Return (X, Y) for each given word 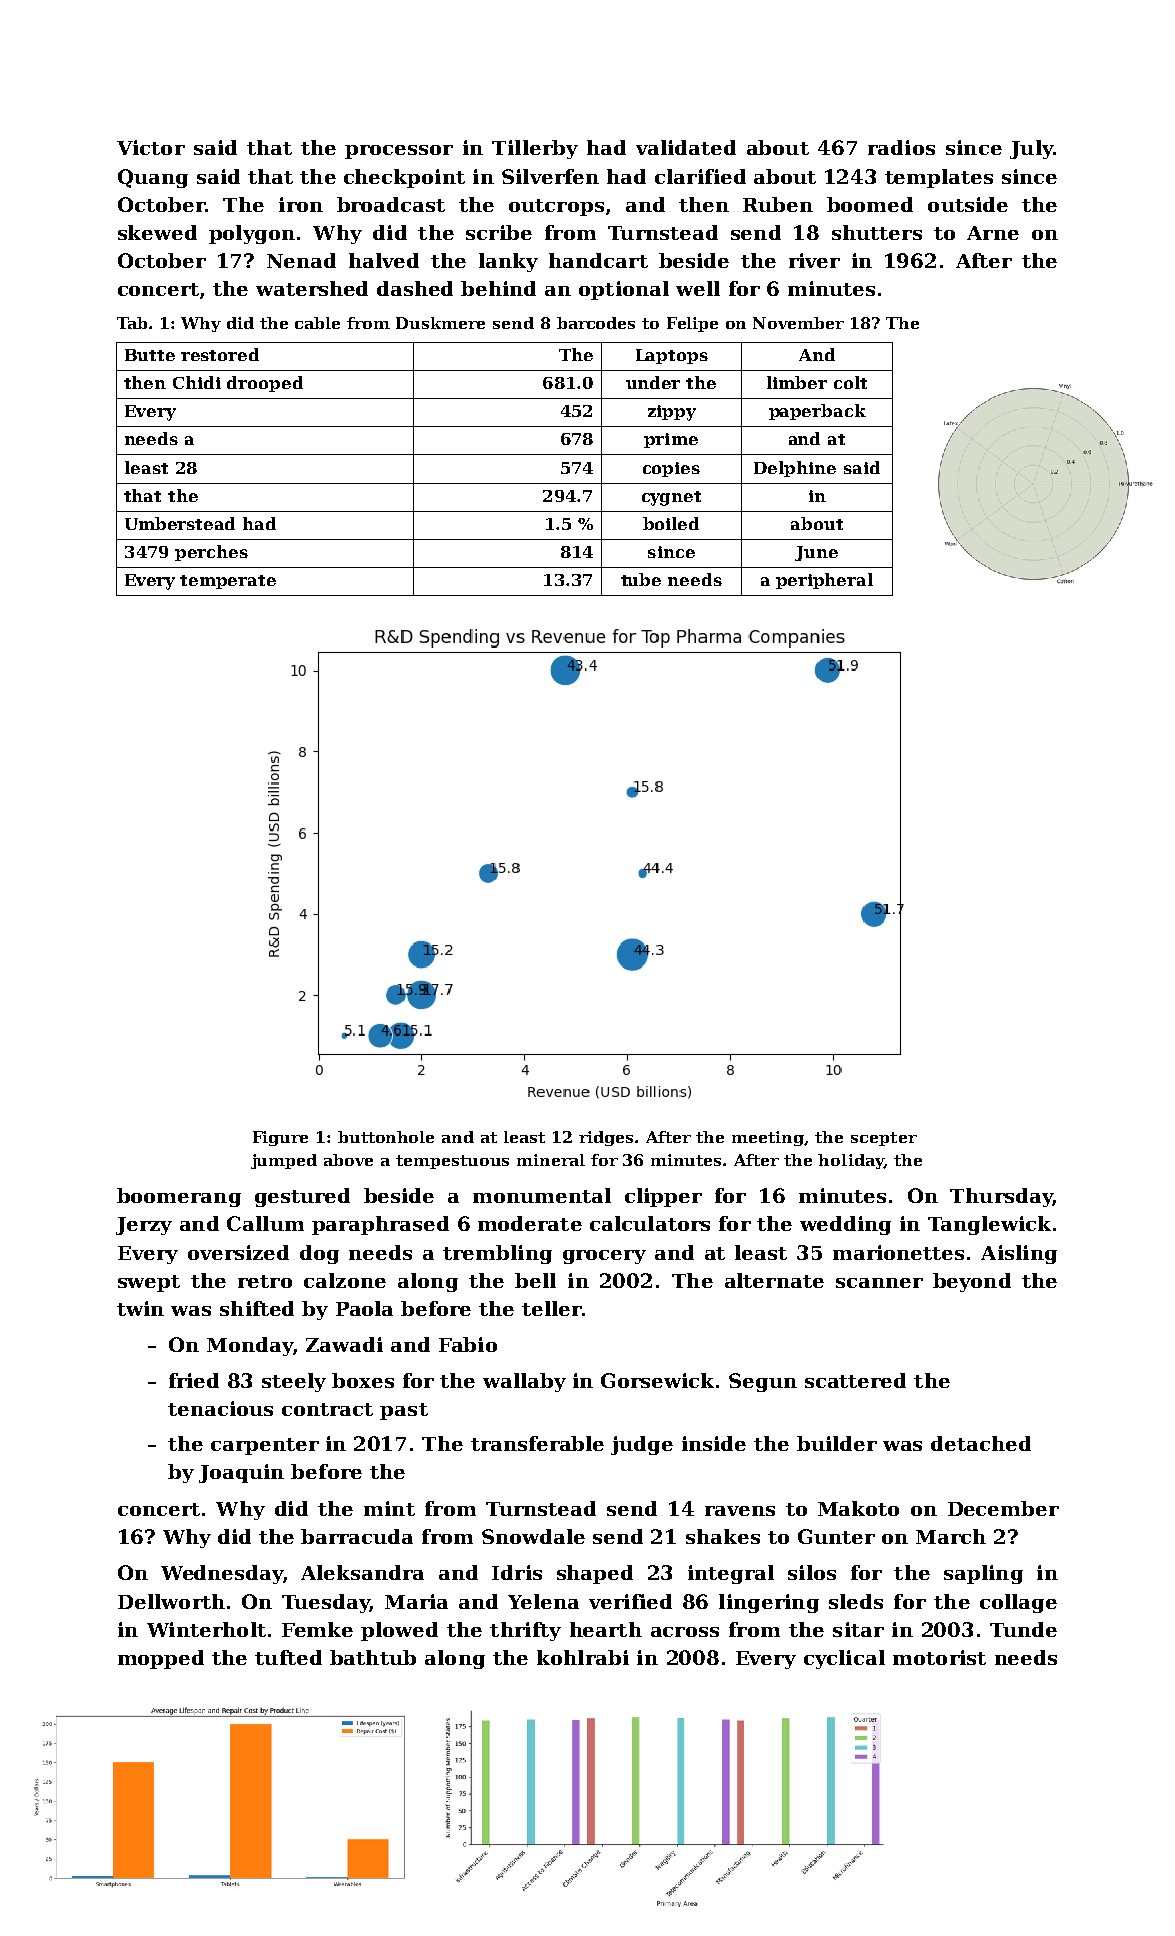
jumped (284, 1161)
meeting (768, 1138)
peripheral (824, 581)
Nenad (301, 260)
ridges (607, 1138)
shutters (877, 232)
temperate (228, 582)
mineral (551, 1160)
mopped (161, 1659)
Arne (993, 233)
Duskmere (440, 323)
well (698, 288)
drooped (265, 384)
